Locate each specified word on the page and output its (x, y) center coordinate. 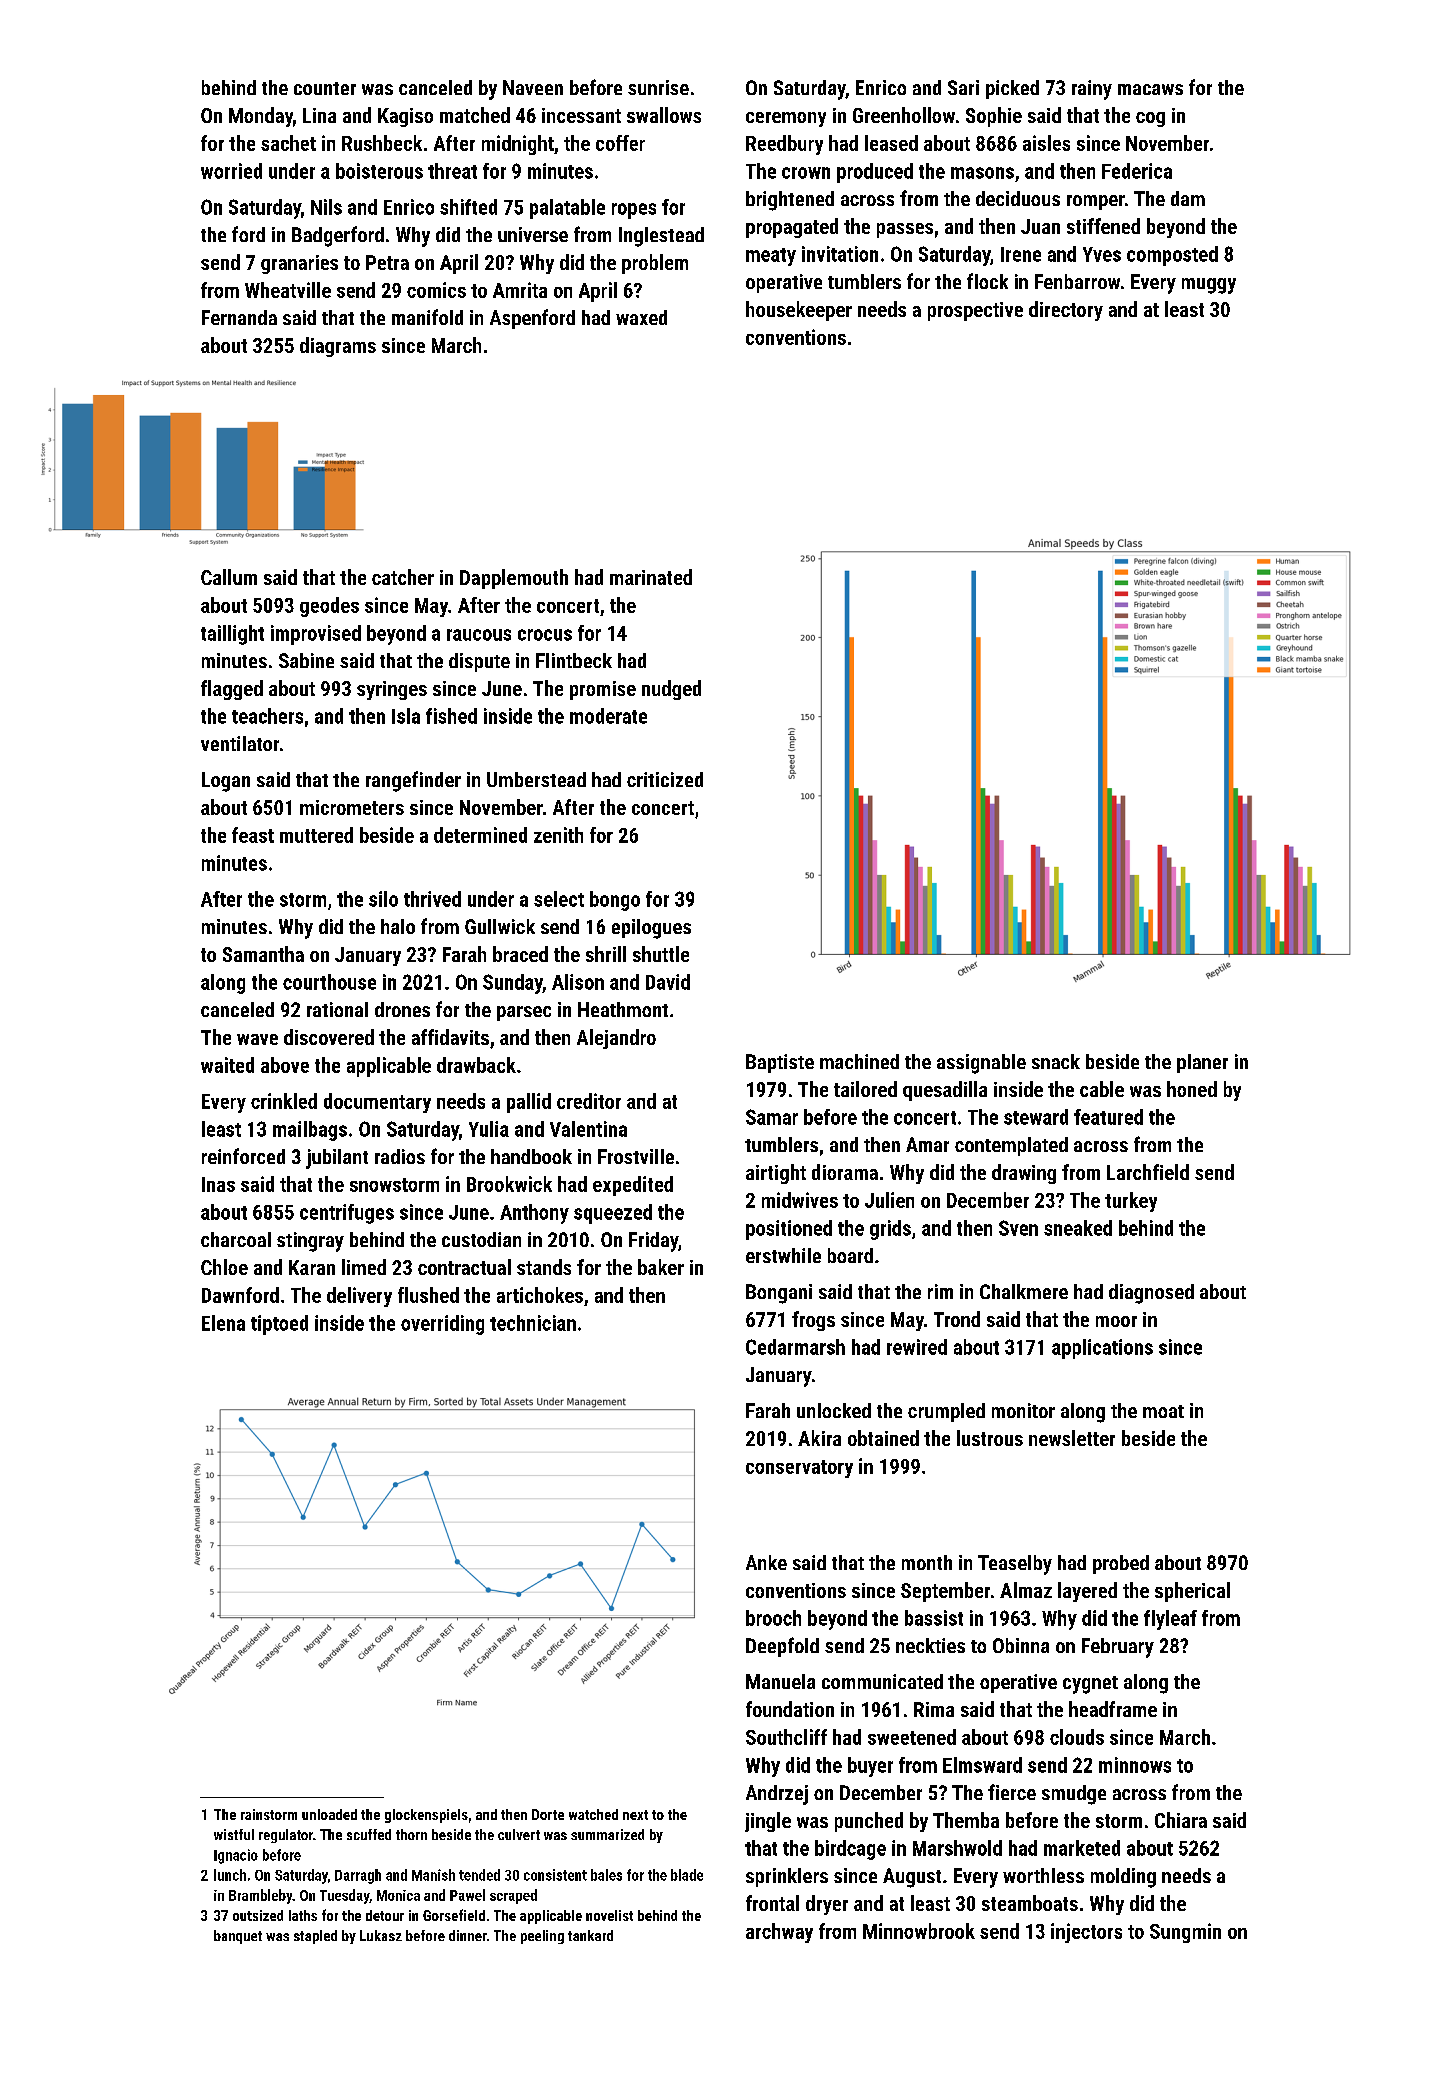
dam (1188, 198)
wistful (234, 1834)
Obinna (1021, 1645)
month (927, 1562)
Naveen (533, 87)
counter (325, 88)
